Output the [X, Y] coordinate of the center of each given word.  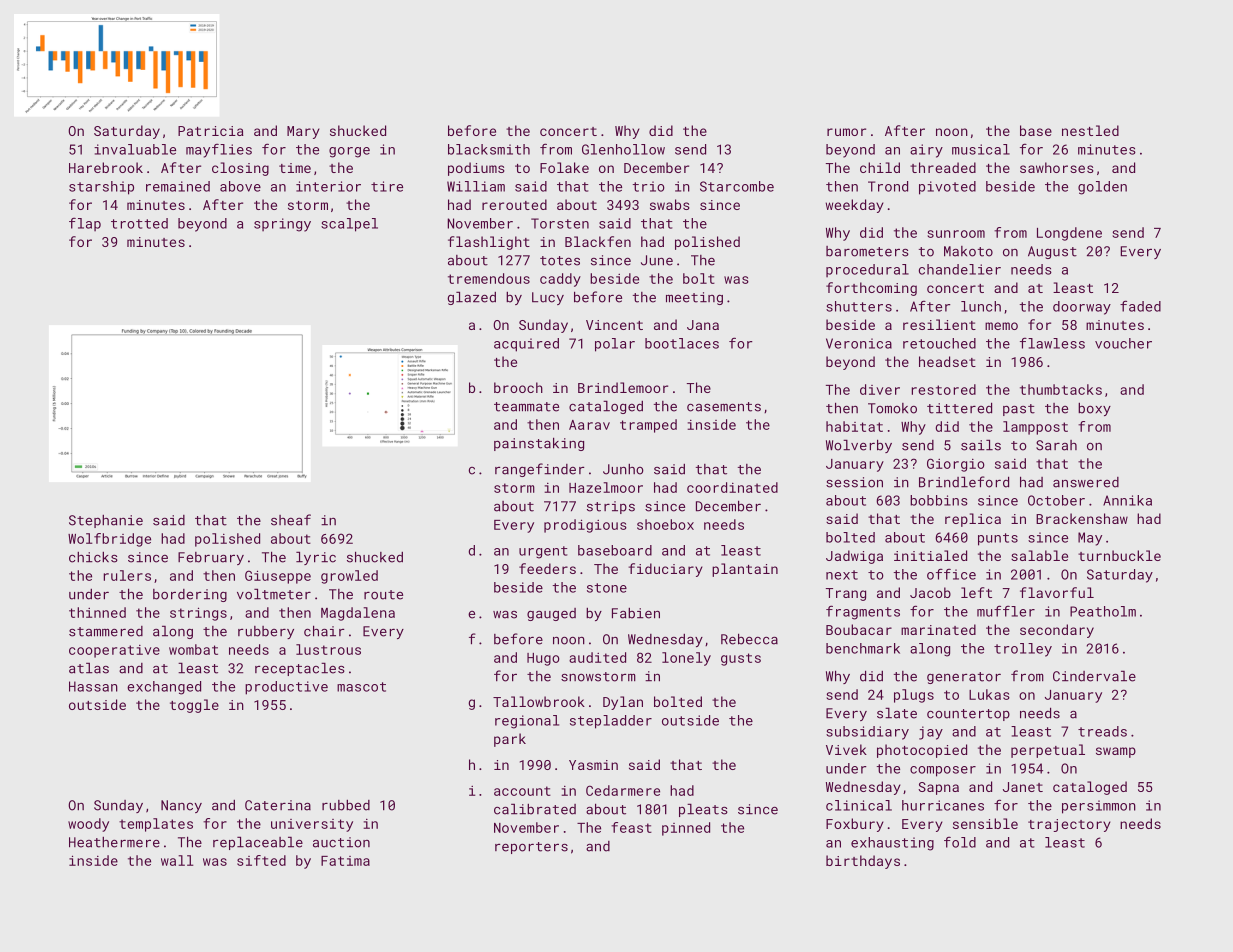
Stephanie [106, 521]
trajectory [1069, 825]
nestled [1090, 130]
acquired [526, 345]
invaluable [135, 149]
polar [615, 345]
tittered [959, 408]
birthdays [863, 862]
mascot [361, 687]
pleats [703, 810]
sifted [261, 860]
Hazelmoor [606, 487]
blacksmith [489, 149]
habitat [854, 426]
